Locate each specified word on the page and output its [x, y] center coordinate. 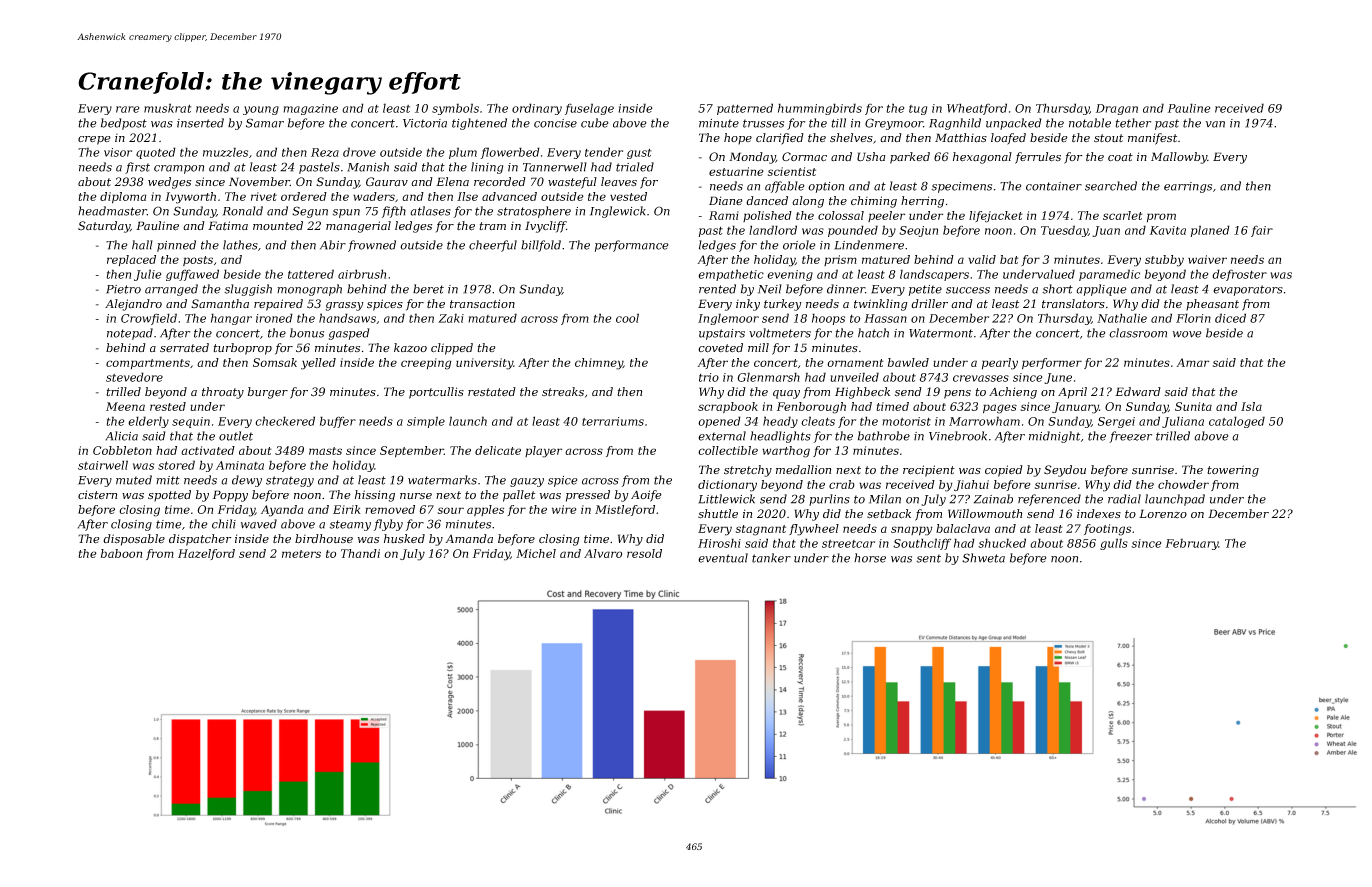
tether [1133, 123]
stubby [1164, 261]
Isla [1251, 406]
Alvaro [603, 553]
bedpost [124, 124]
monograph [309, 290]
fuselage [589, 109]
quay [786, 394]
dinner [846, 289]
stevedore [134, 377]
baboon [121, 553]
